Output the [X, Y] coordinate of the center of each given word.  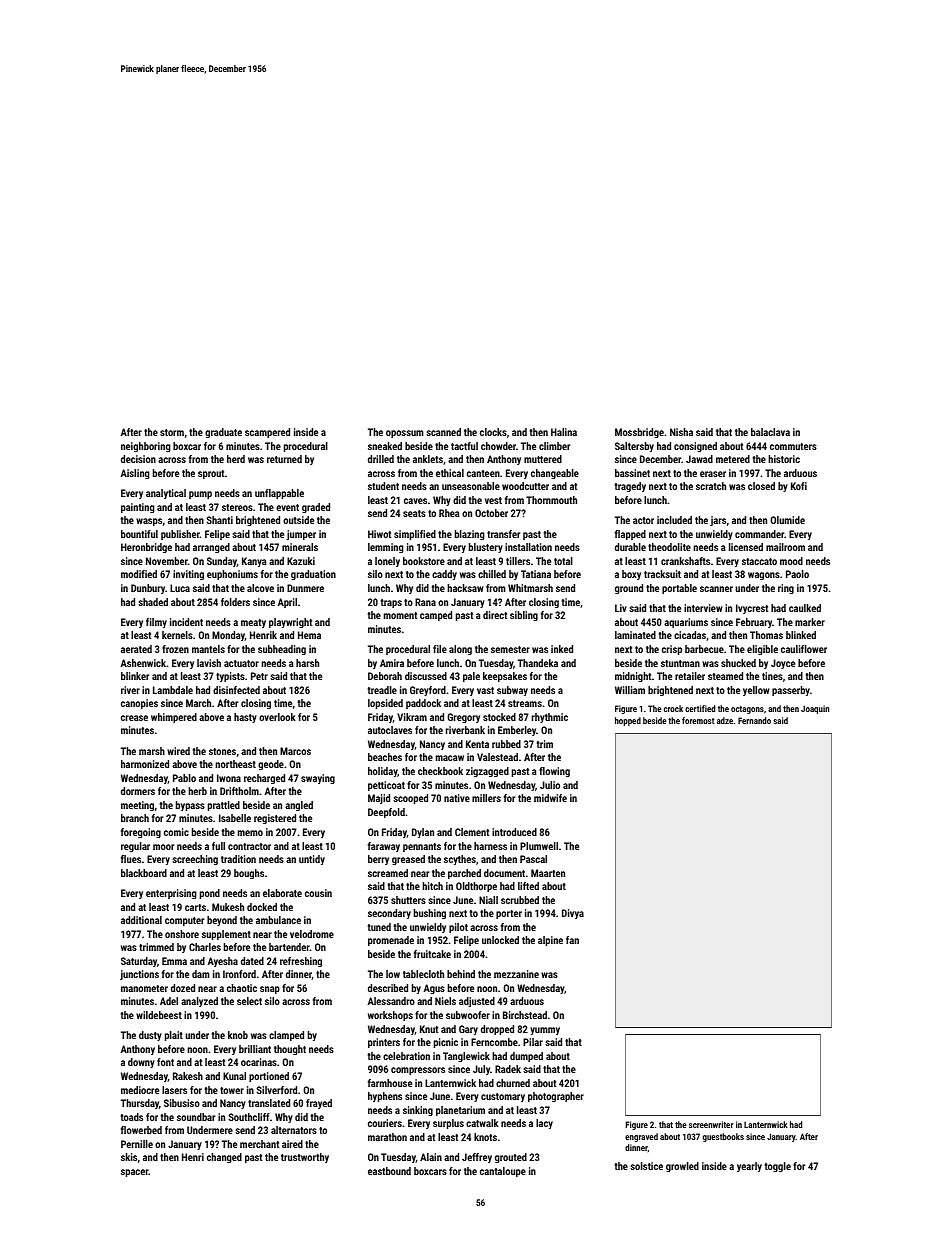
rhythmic [550, 718]
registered [275, 819]
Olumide [787, 520]
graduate [223, 433]
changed [224, 1158]
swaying [318, 779]
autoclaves [390, 730]
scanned [443, 432]
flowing [554, 772]
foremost [698, 720]
